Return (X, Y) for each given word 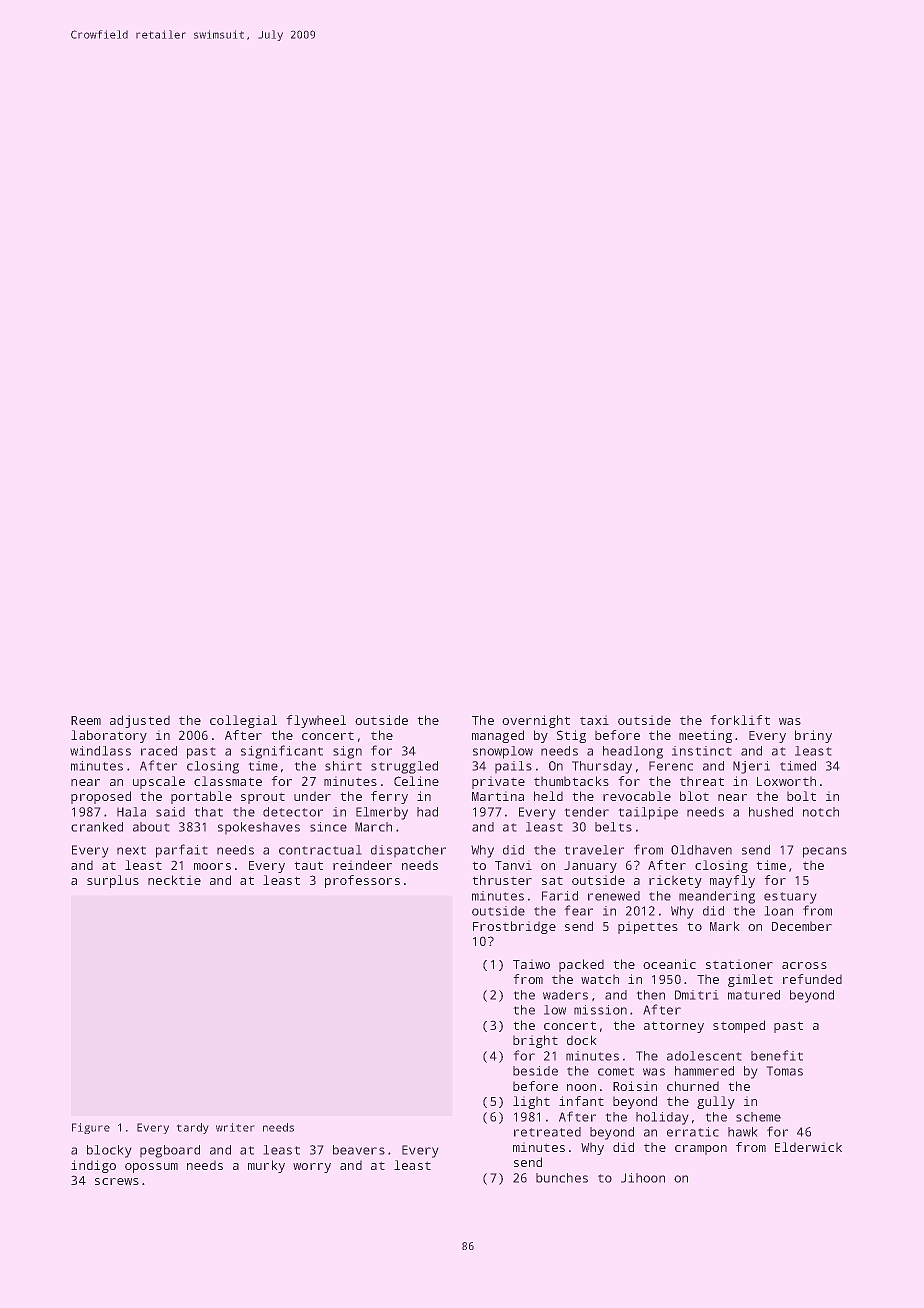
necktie (174, 880)
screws (117, 1181)
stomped (739, 1026)
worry (312, 1168)
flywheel (316, 721)
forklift (740, 720)
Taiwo (531, 964)
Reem (86, 720)
